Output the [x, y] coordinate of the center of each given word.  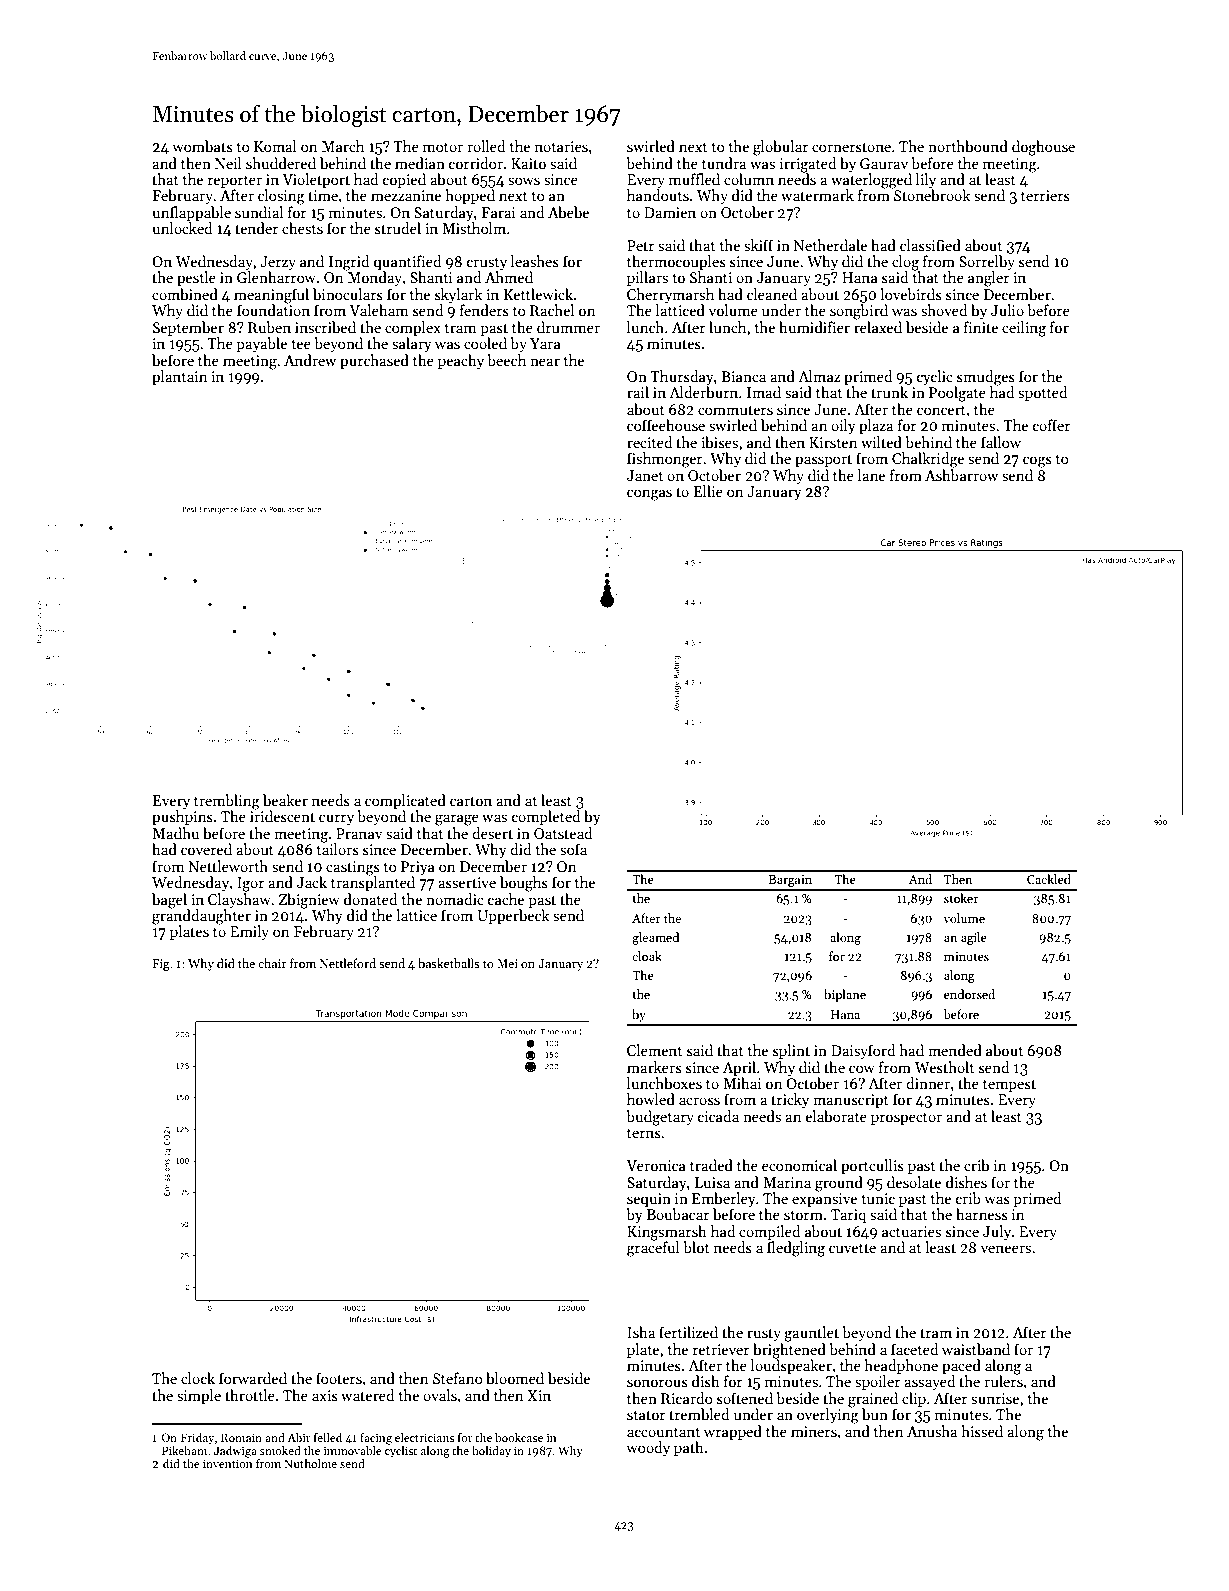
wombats [203, 146]
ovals [440, 1395]
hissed [982, 1431]
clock [198, 1378]
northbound [968, 146]
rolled [486, 146]
